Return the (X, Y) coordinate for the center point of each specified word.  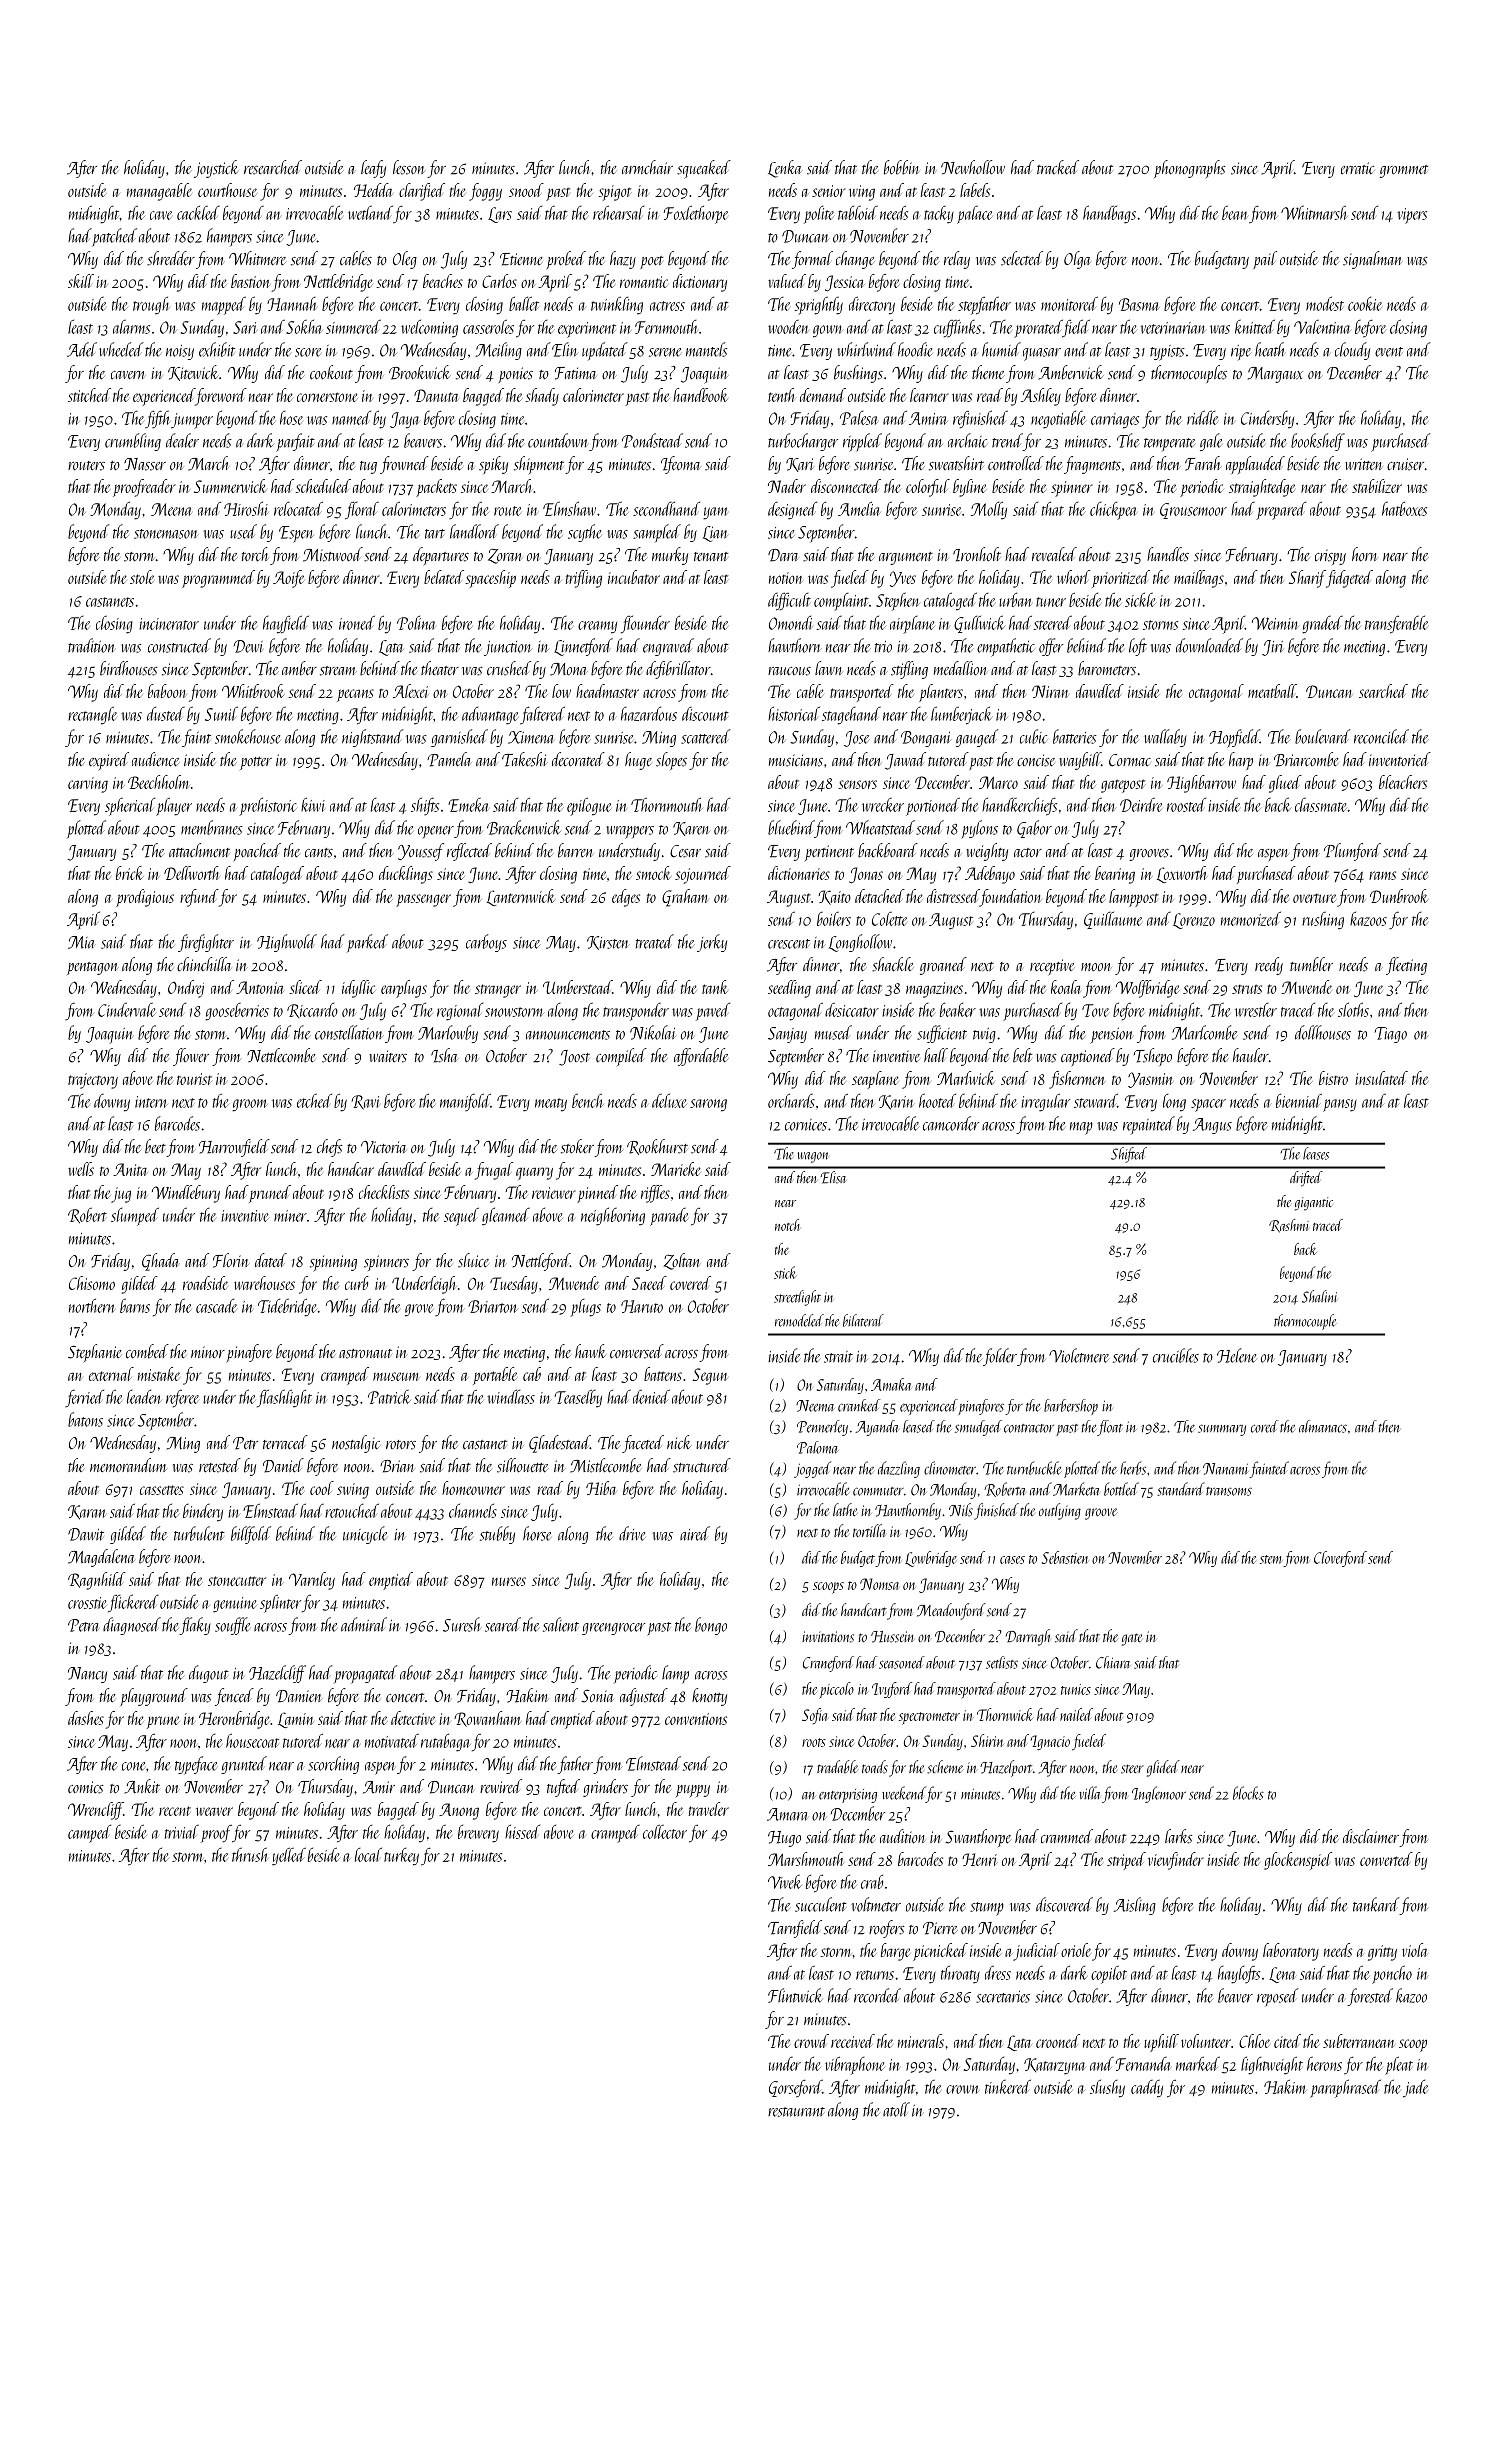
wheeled (122, 349)
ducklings (406, 875)
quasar (1042, 354)
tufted (563, 1788)
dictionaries (799, 873)
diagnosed (132, 1626)
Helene (1237, 1355)
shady (542, 397)
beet (155, 1146)
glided (1163, 1768)
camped (89, 1834)
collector (665, 1831)
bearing (1115, 875)
